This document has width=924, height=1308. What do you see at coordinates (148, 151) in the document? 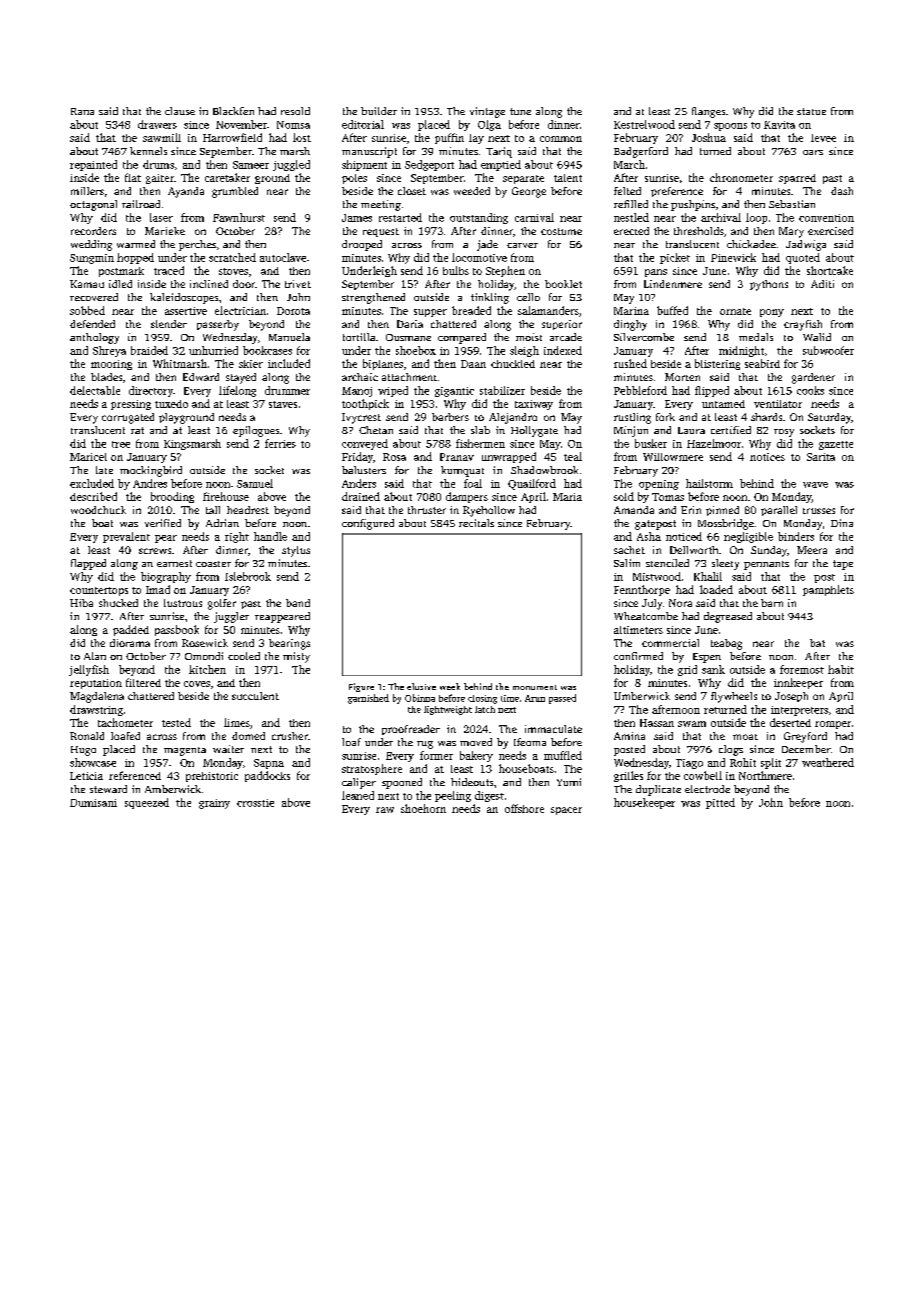
I see `kennels` at bounding box center [148, 151].
